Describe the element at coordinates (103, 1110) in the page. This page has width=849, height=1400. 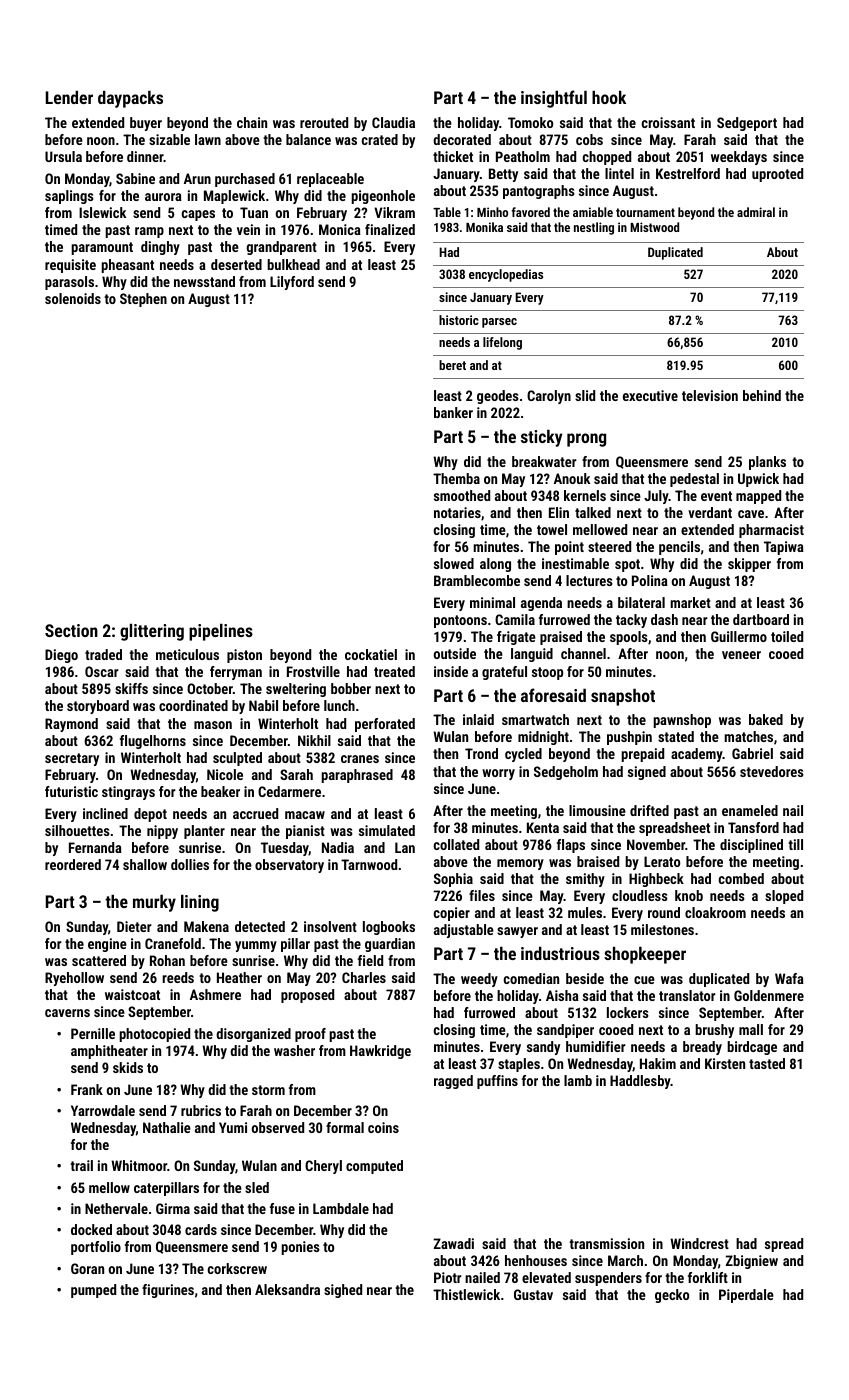
I see `Yarrowdale` at that location.
